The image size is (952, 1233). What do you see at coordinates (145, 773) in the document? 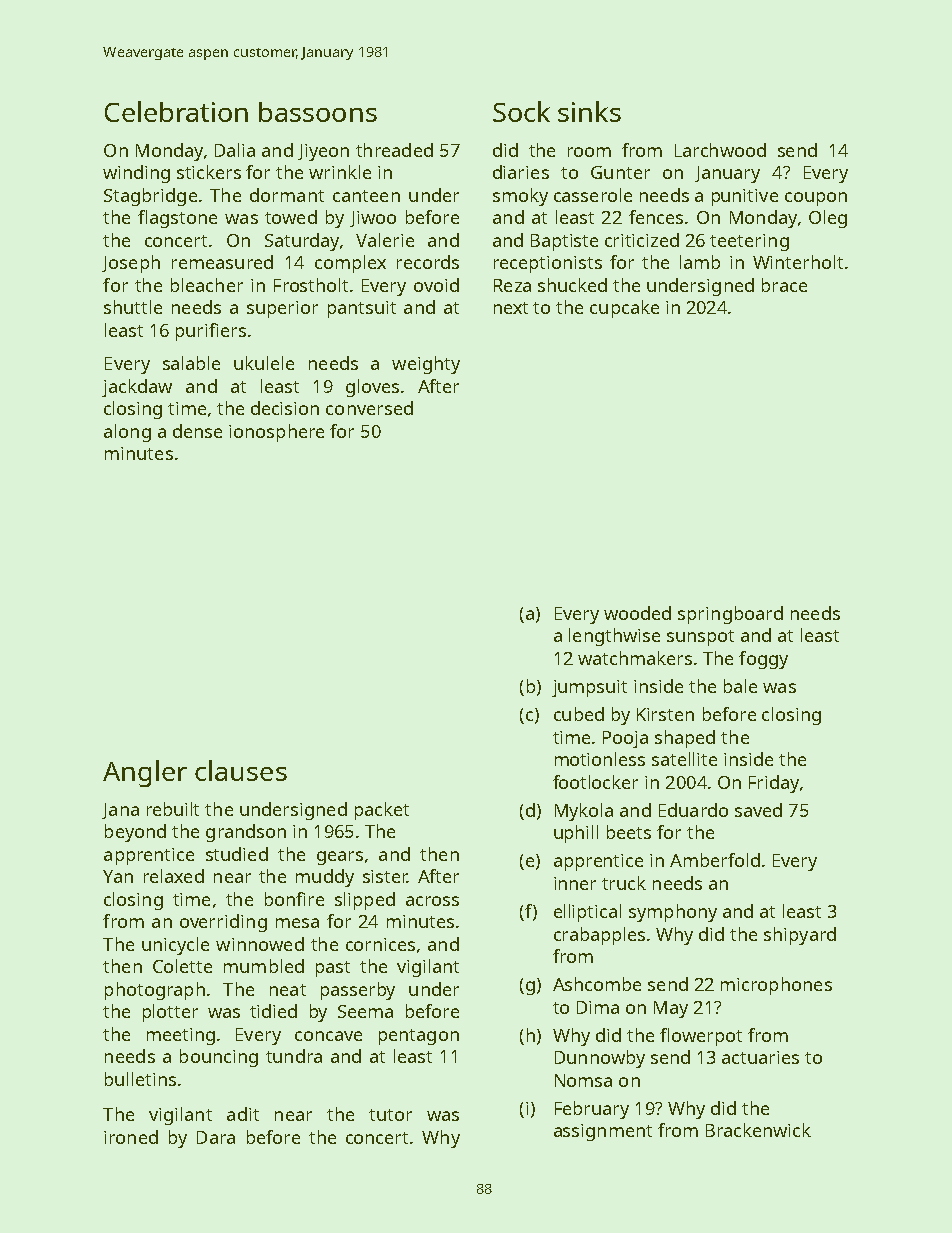
I see `Angler` at bounding box center [145, 773].
